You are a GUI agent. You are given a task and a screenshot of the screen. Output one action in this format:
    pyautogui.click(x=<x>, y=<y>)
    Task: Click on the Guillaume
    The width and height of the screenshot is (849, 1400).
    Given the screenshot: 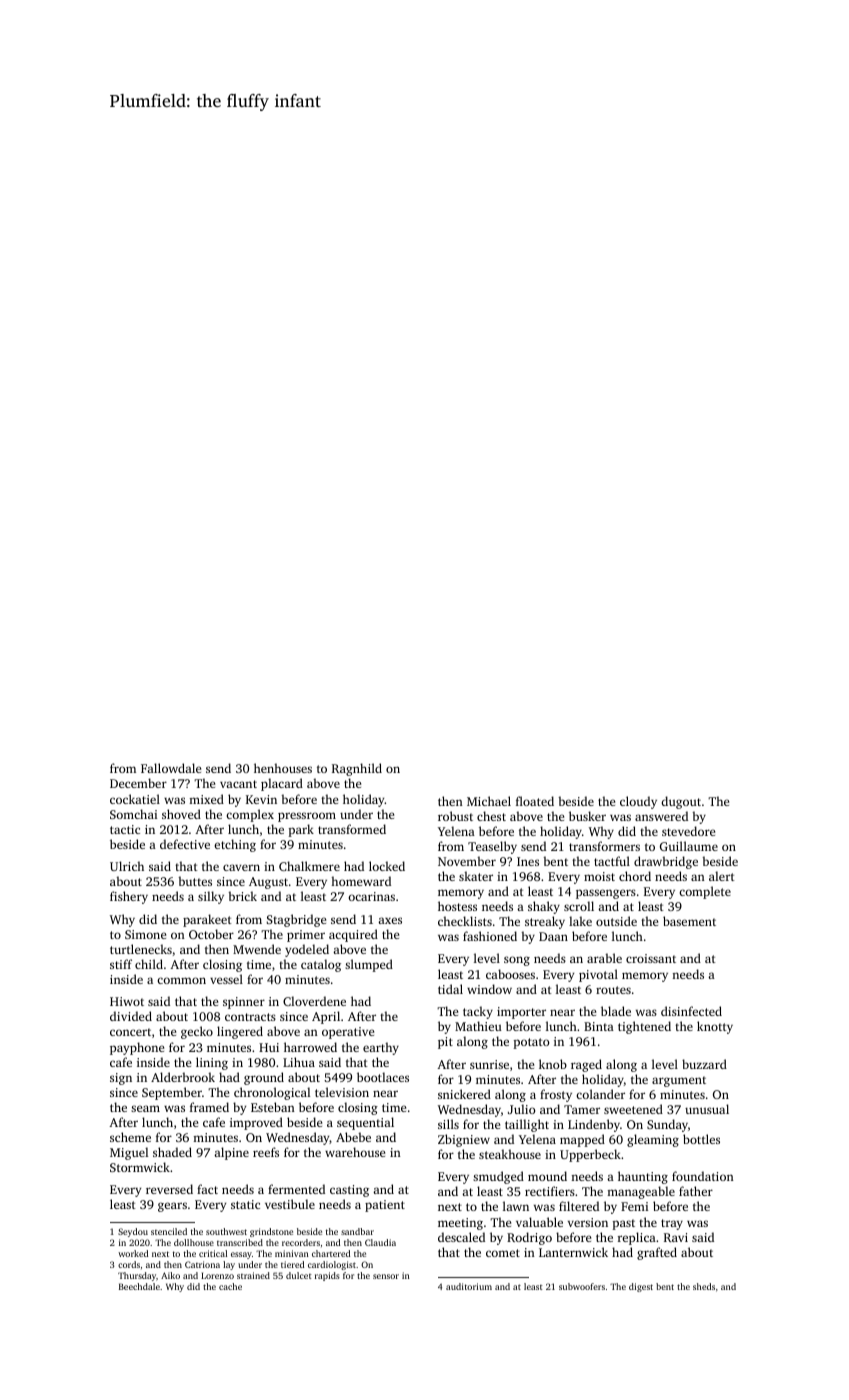 What is the action you would take?
    pyautogui.click(x=689, y=846)
